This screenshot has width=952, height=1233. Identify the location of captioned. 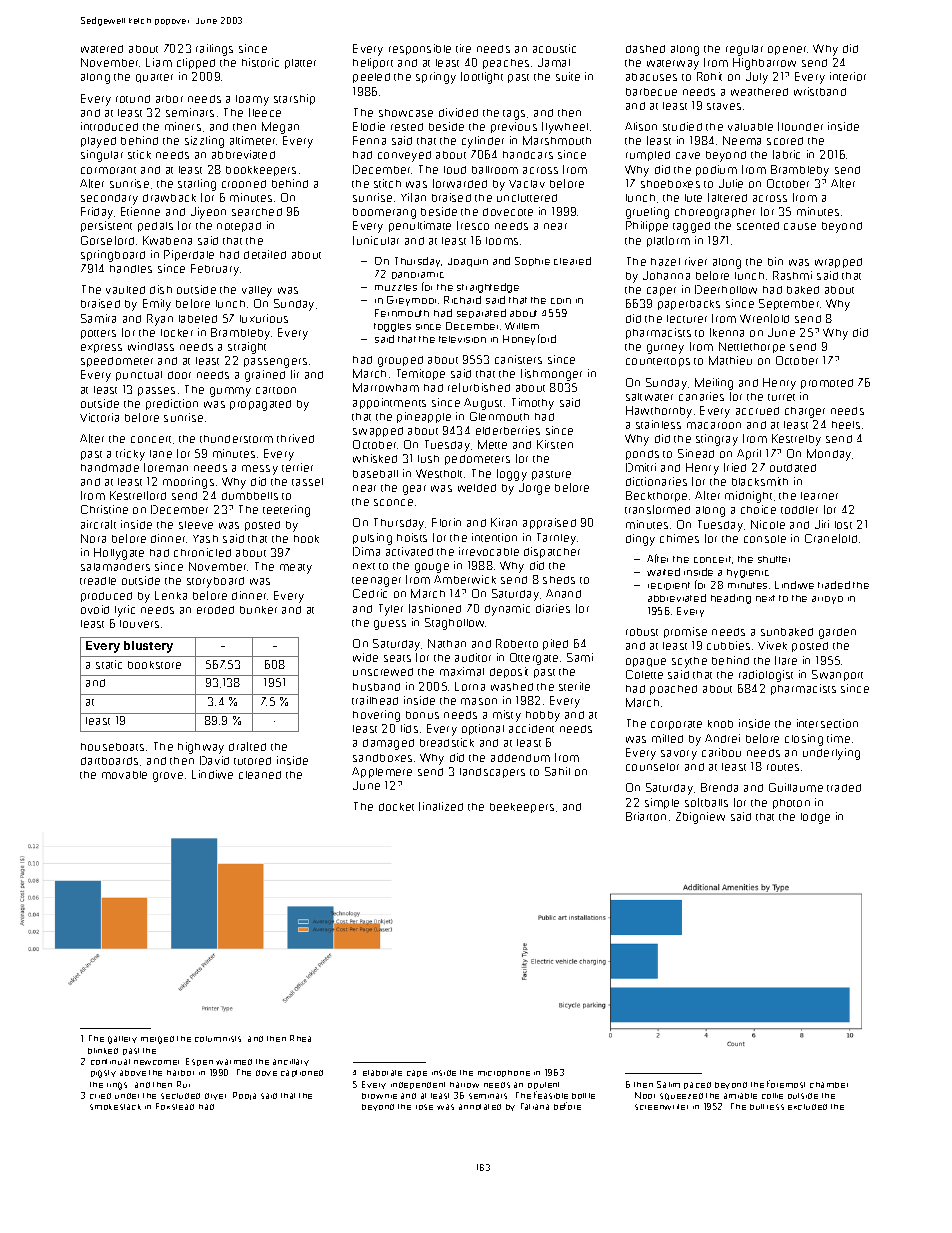
(302, 1073).
